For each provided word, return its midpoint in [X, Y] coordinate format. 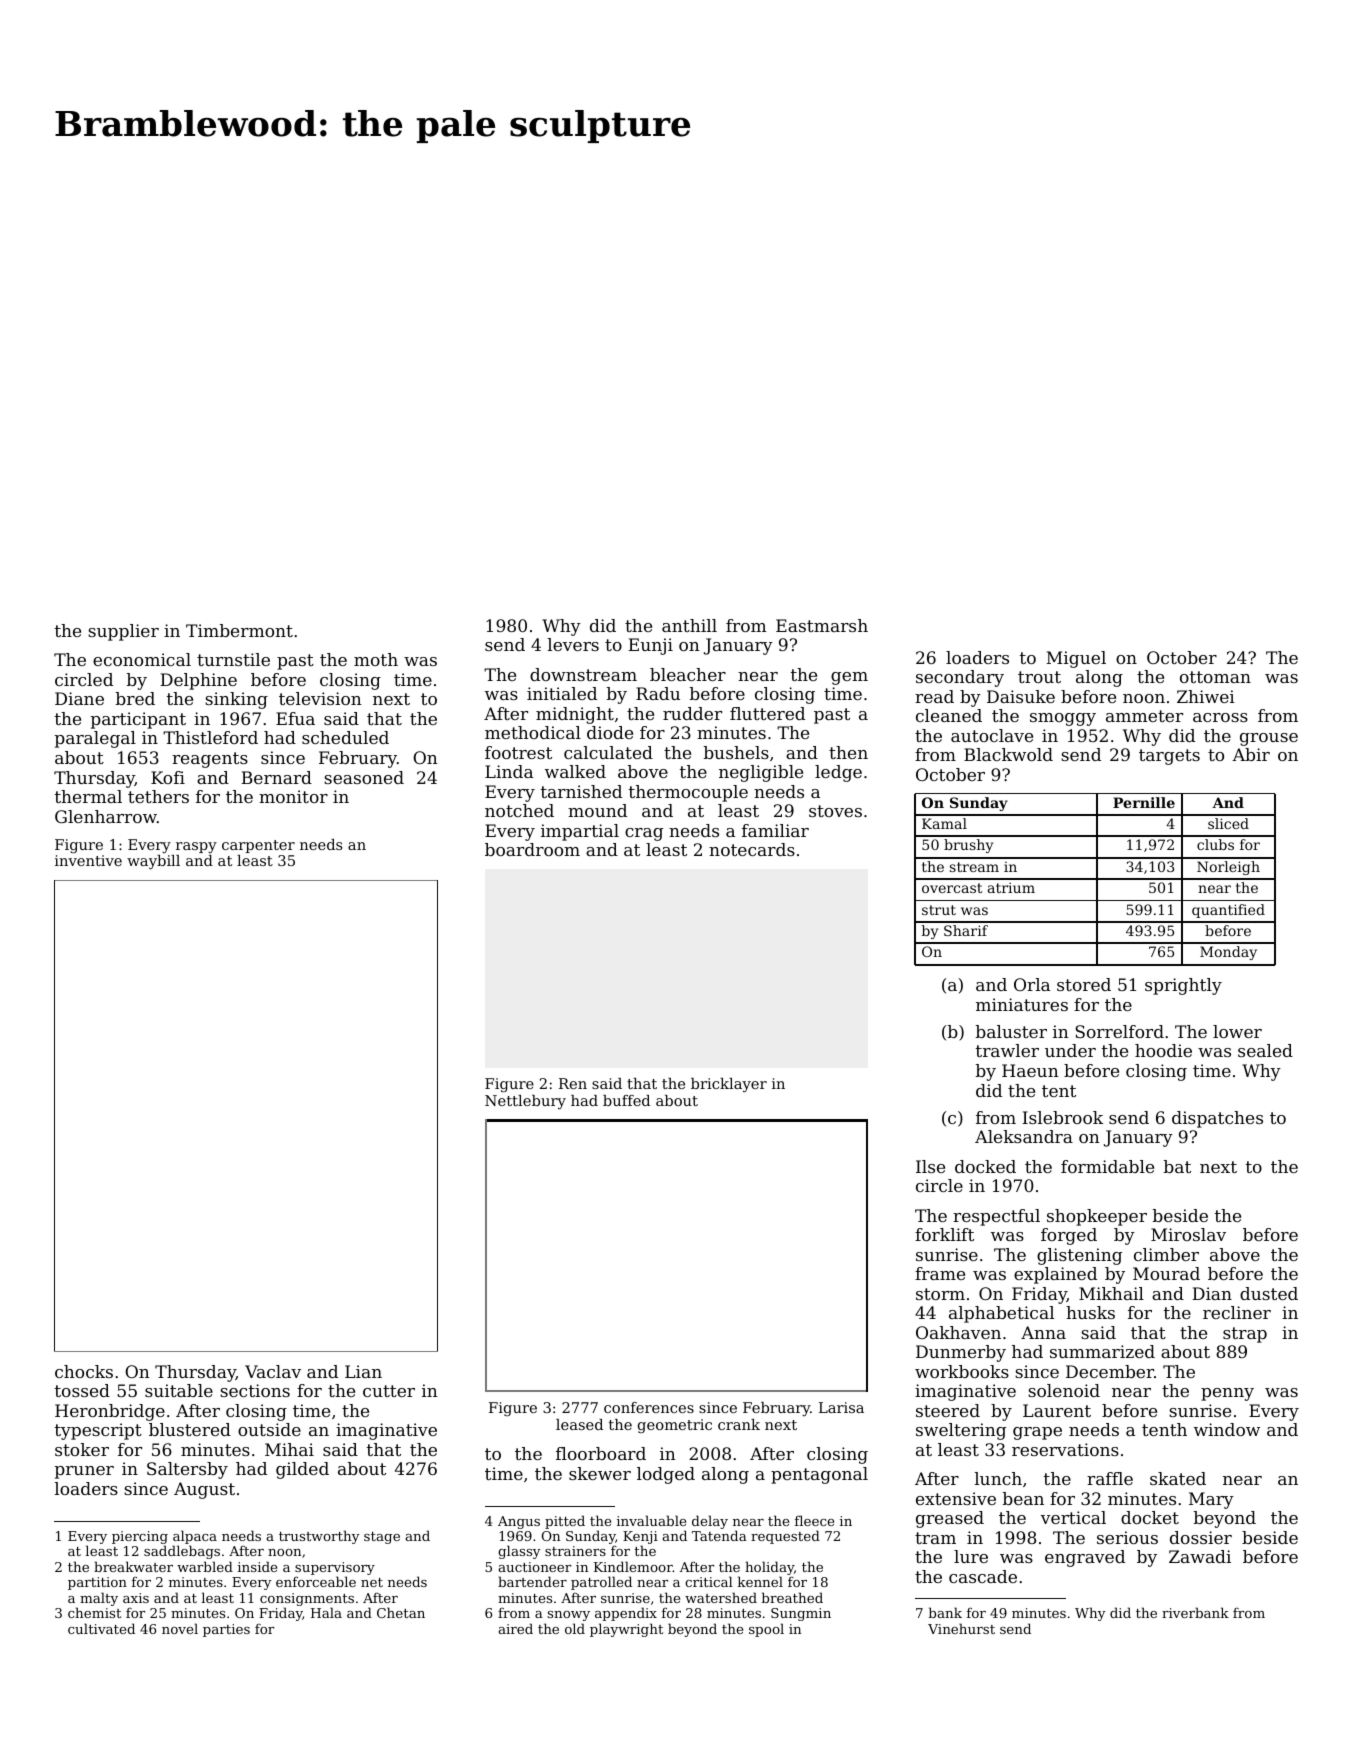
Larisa [841, 1407]
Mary [1211, 1500]
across [1220, 717]
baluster [1011, 1031]
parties [226, 1630]
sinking [236, 700]
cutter [389, 1391]
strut [939, 910]
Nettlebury [525, 1102]
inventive [88, 860]
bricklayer [729, 1085]
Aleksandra [1024, 1136]
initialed [562, 693]
